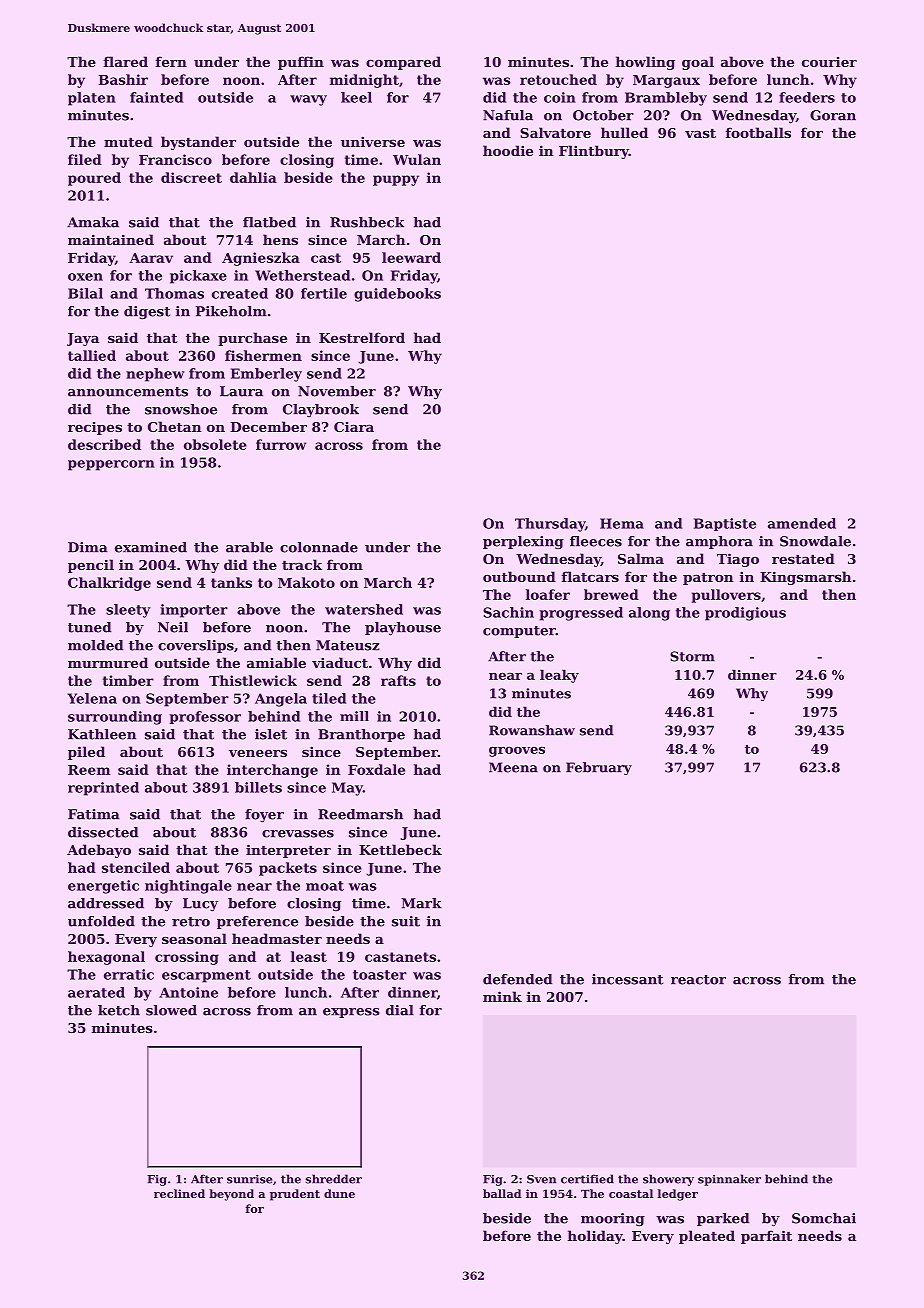  What do you see at coordinates (403, 63) in the document?
I see `compared` at bounding box center [403, 63].
